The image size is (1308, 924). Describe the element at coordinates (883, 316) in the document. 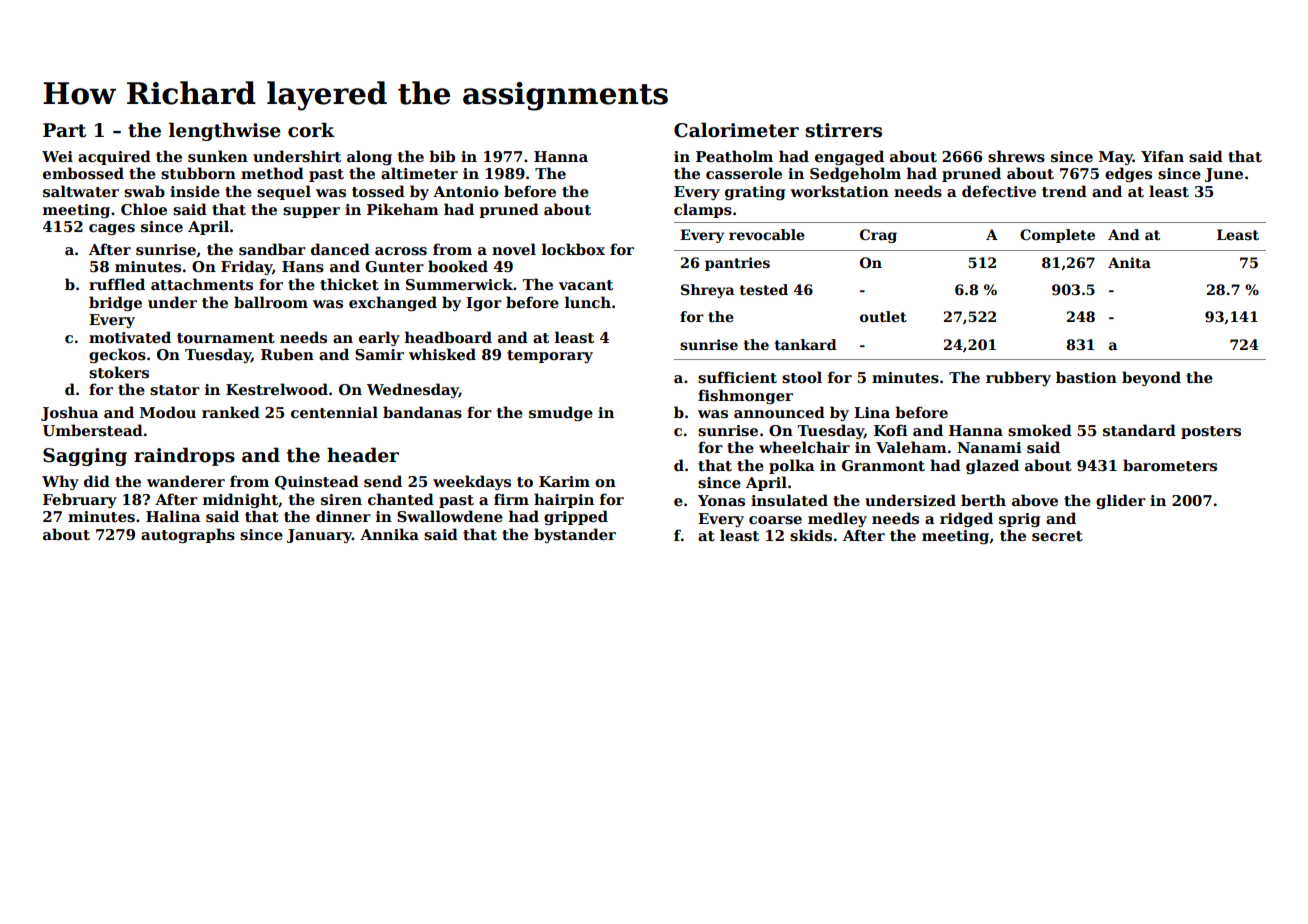

I see `outlet` at that location.
